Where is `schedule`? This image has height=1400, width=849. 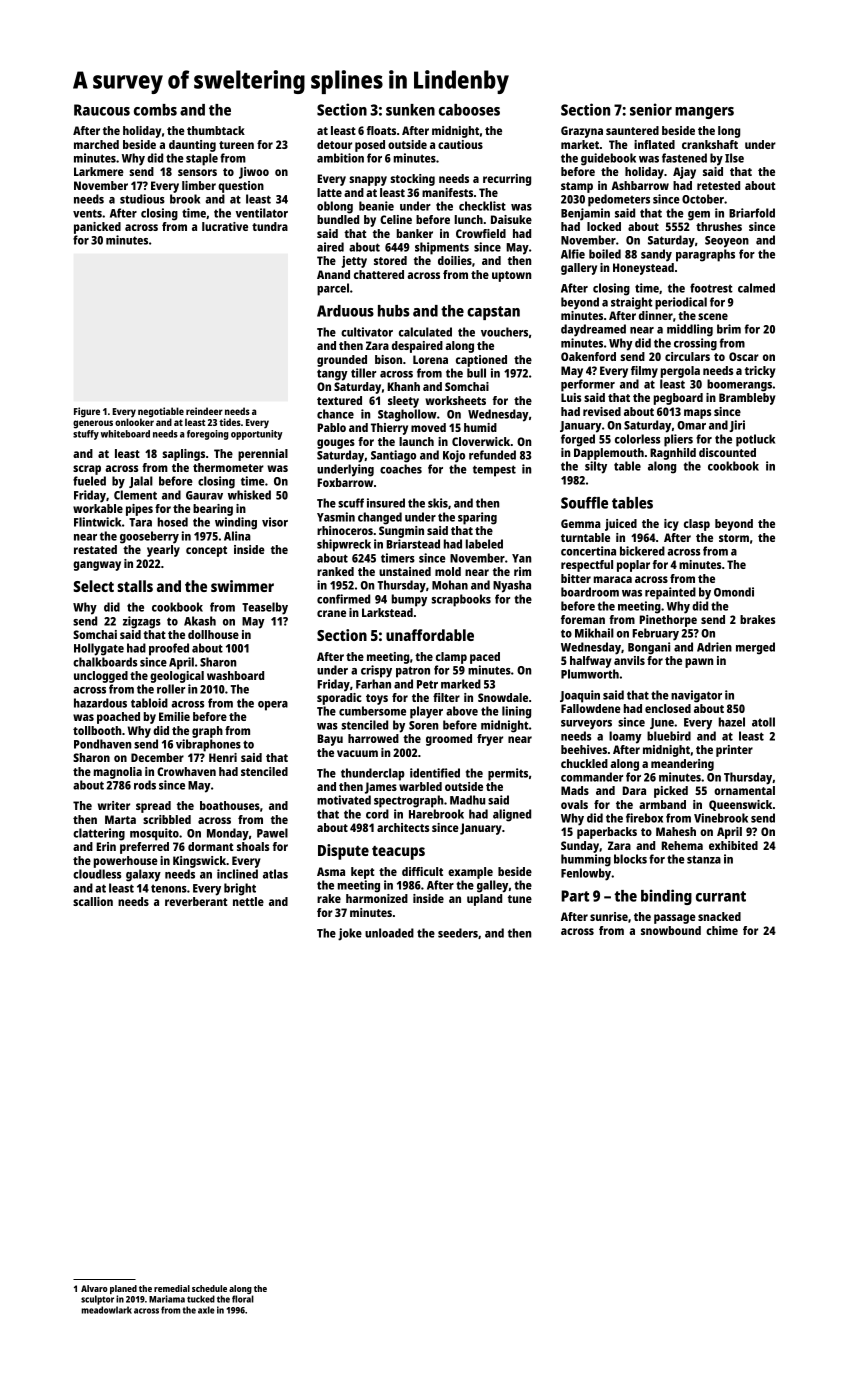
schedule is located at coordinates (209, 1288).
